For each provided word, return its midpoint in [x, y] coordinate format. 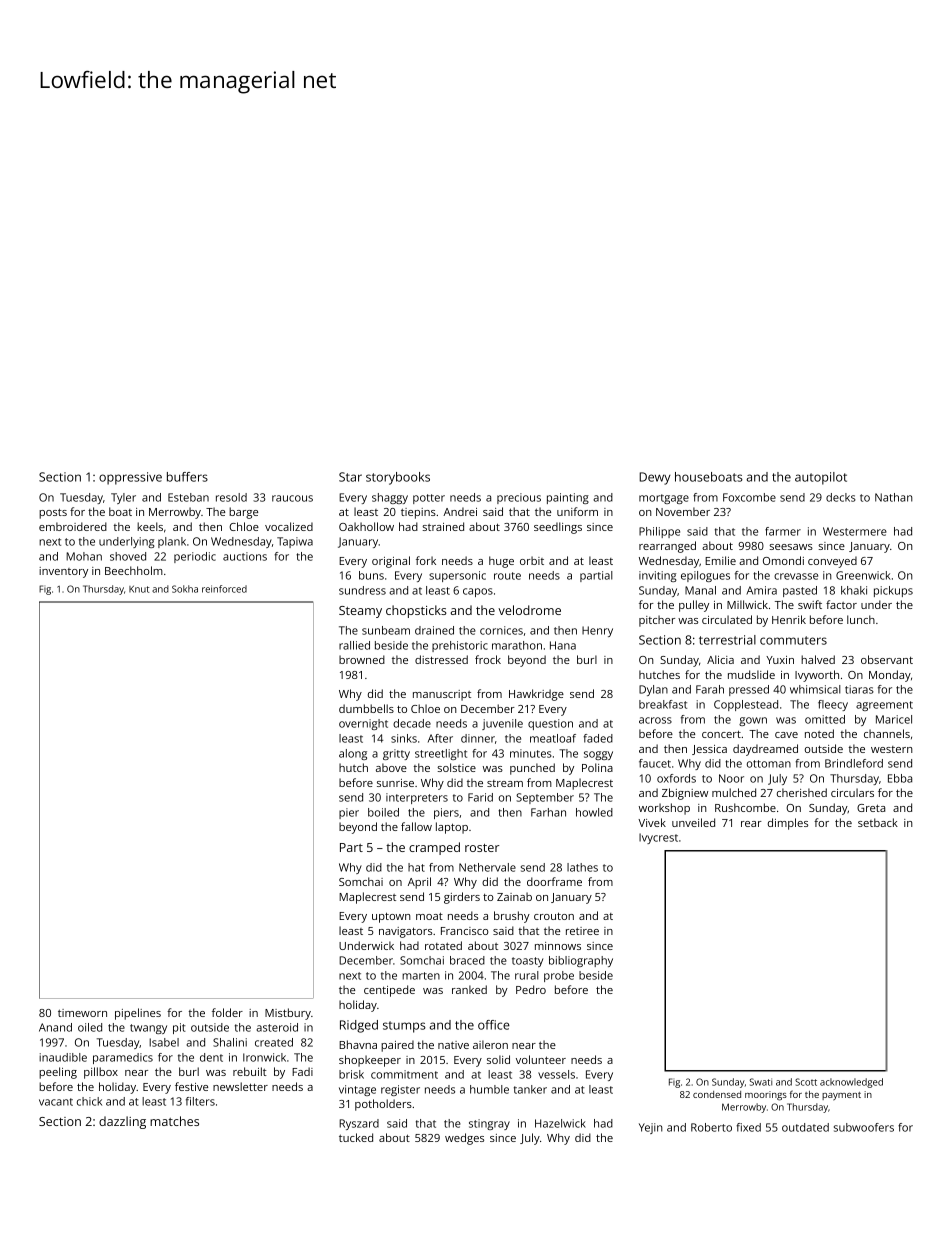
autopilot [821, 478]
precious [519, 498]
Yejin [651, 1128]
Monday [890, 676]
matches [174, 1121]
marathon [517, 645]
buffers [187, 477]
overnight [363, 724]
